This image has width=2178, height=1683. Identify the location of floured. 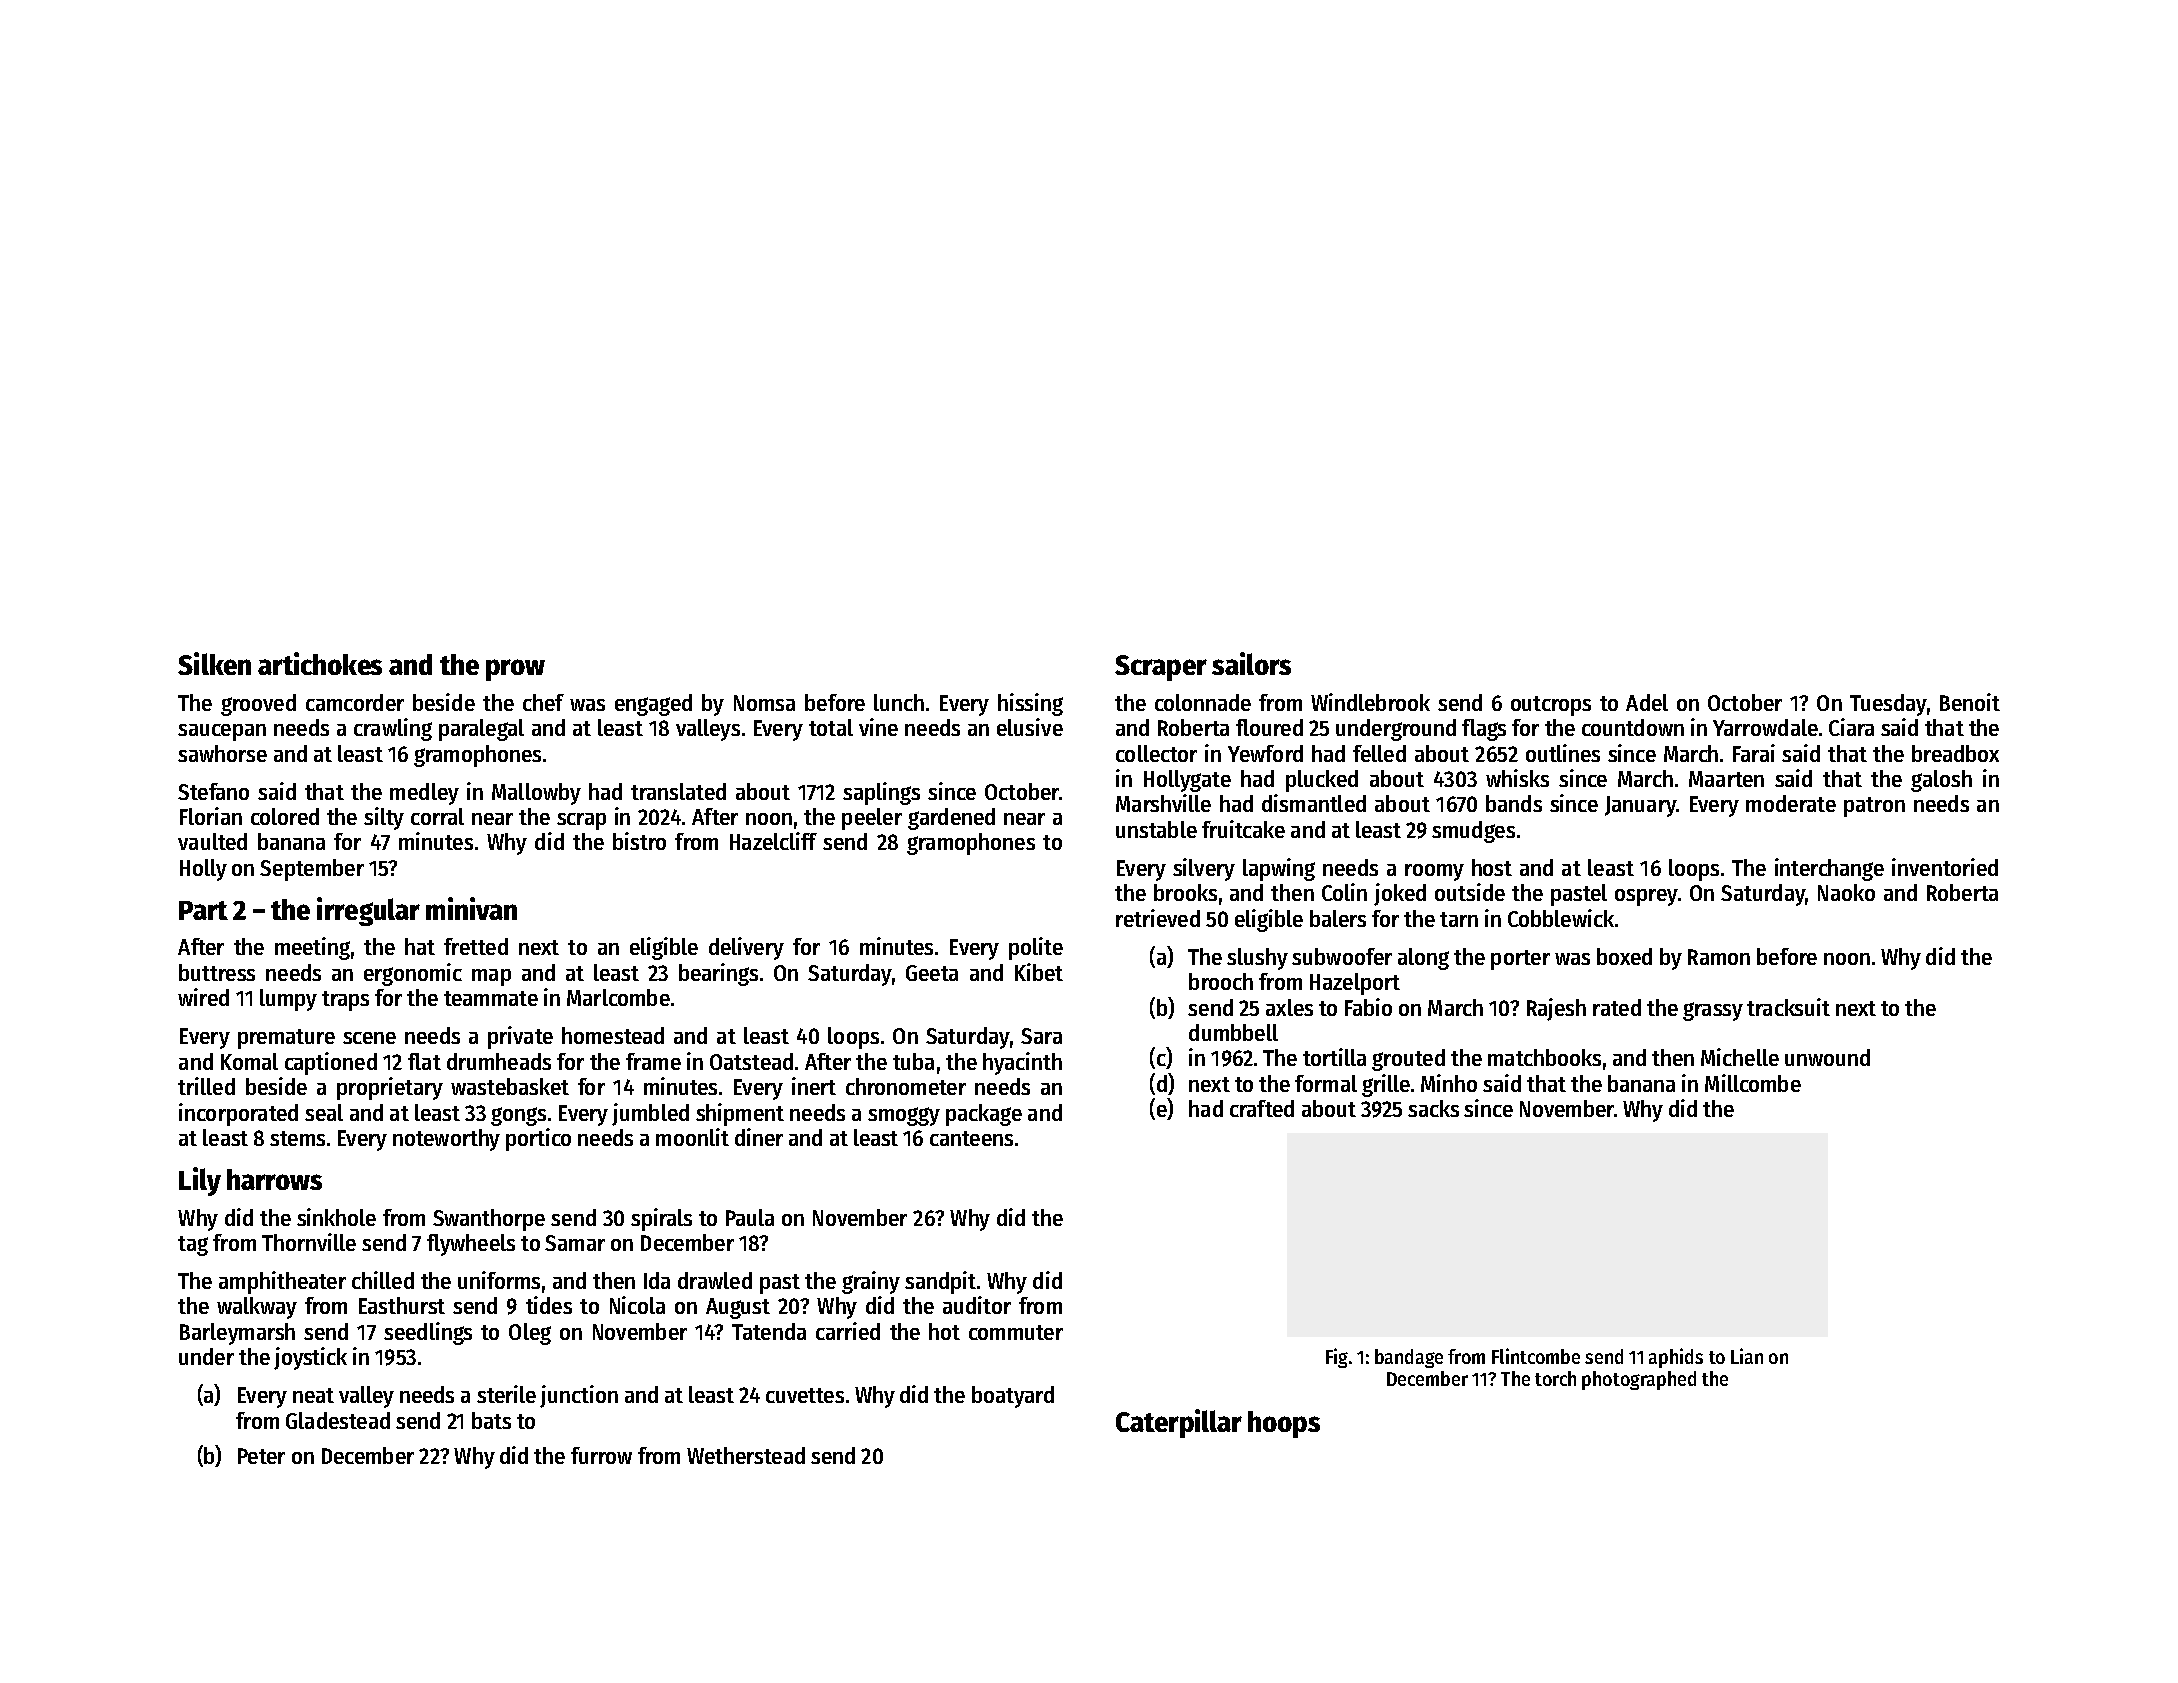
(1269, 727).
